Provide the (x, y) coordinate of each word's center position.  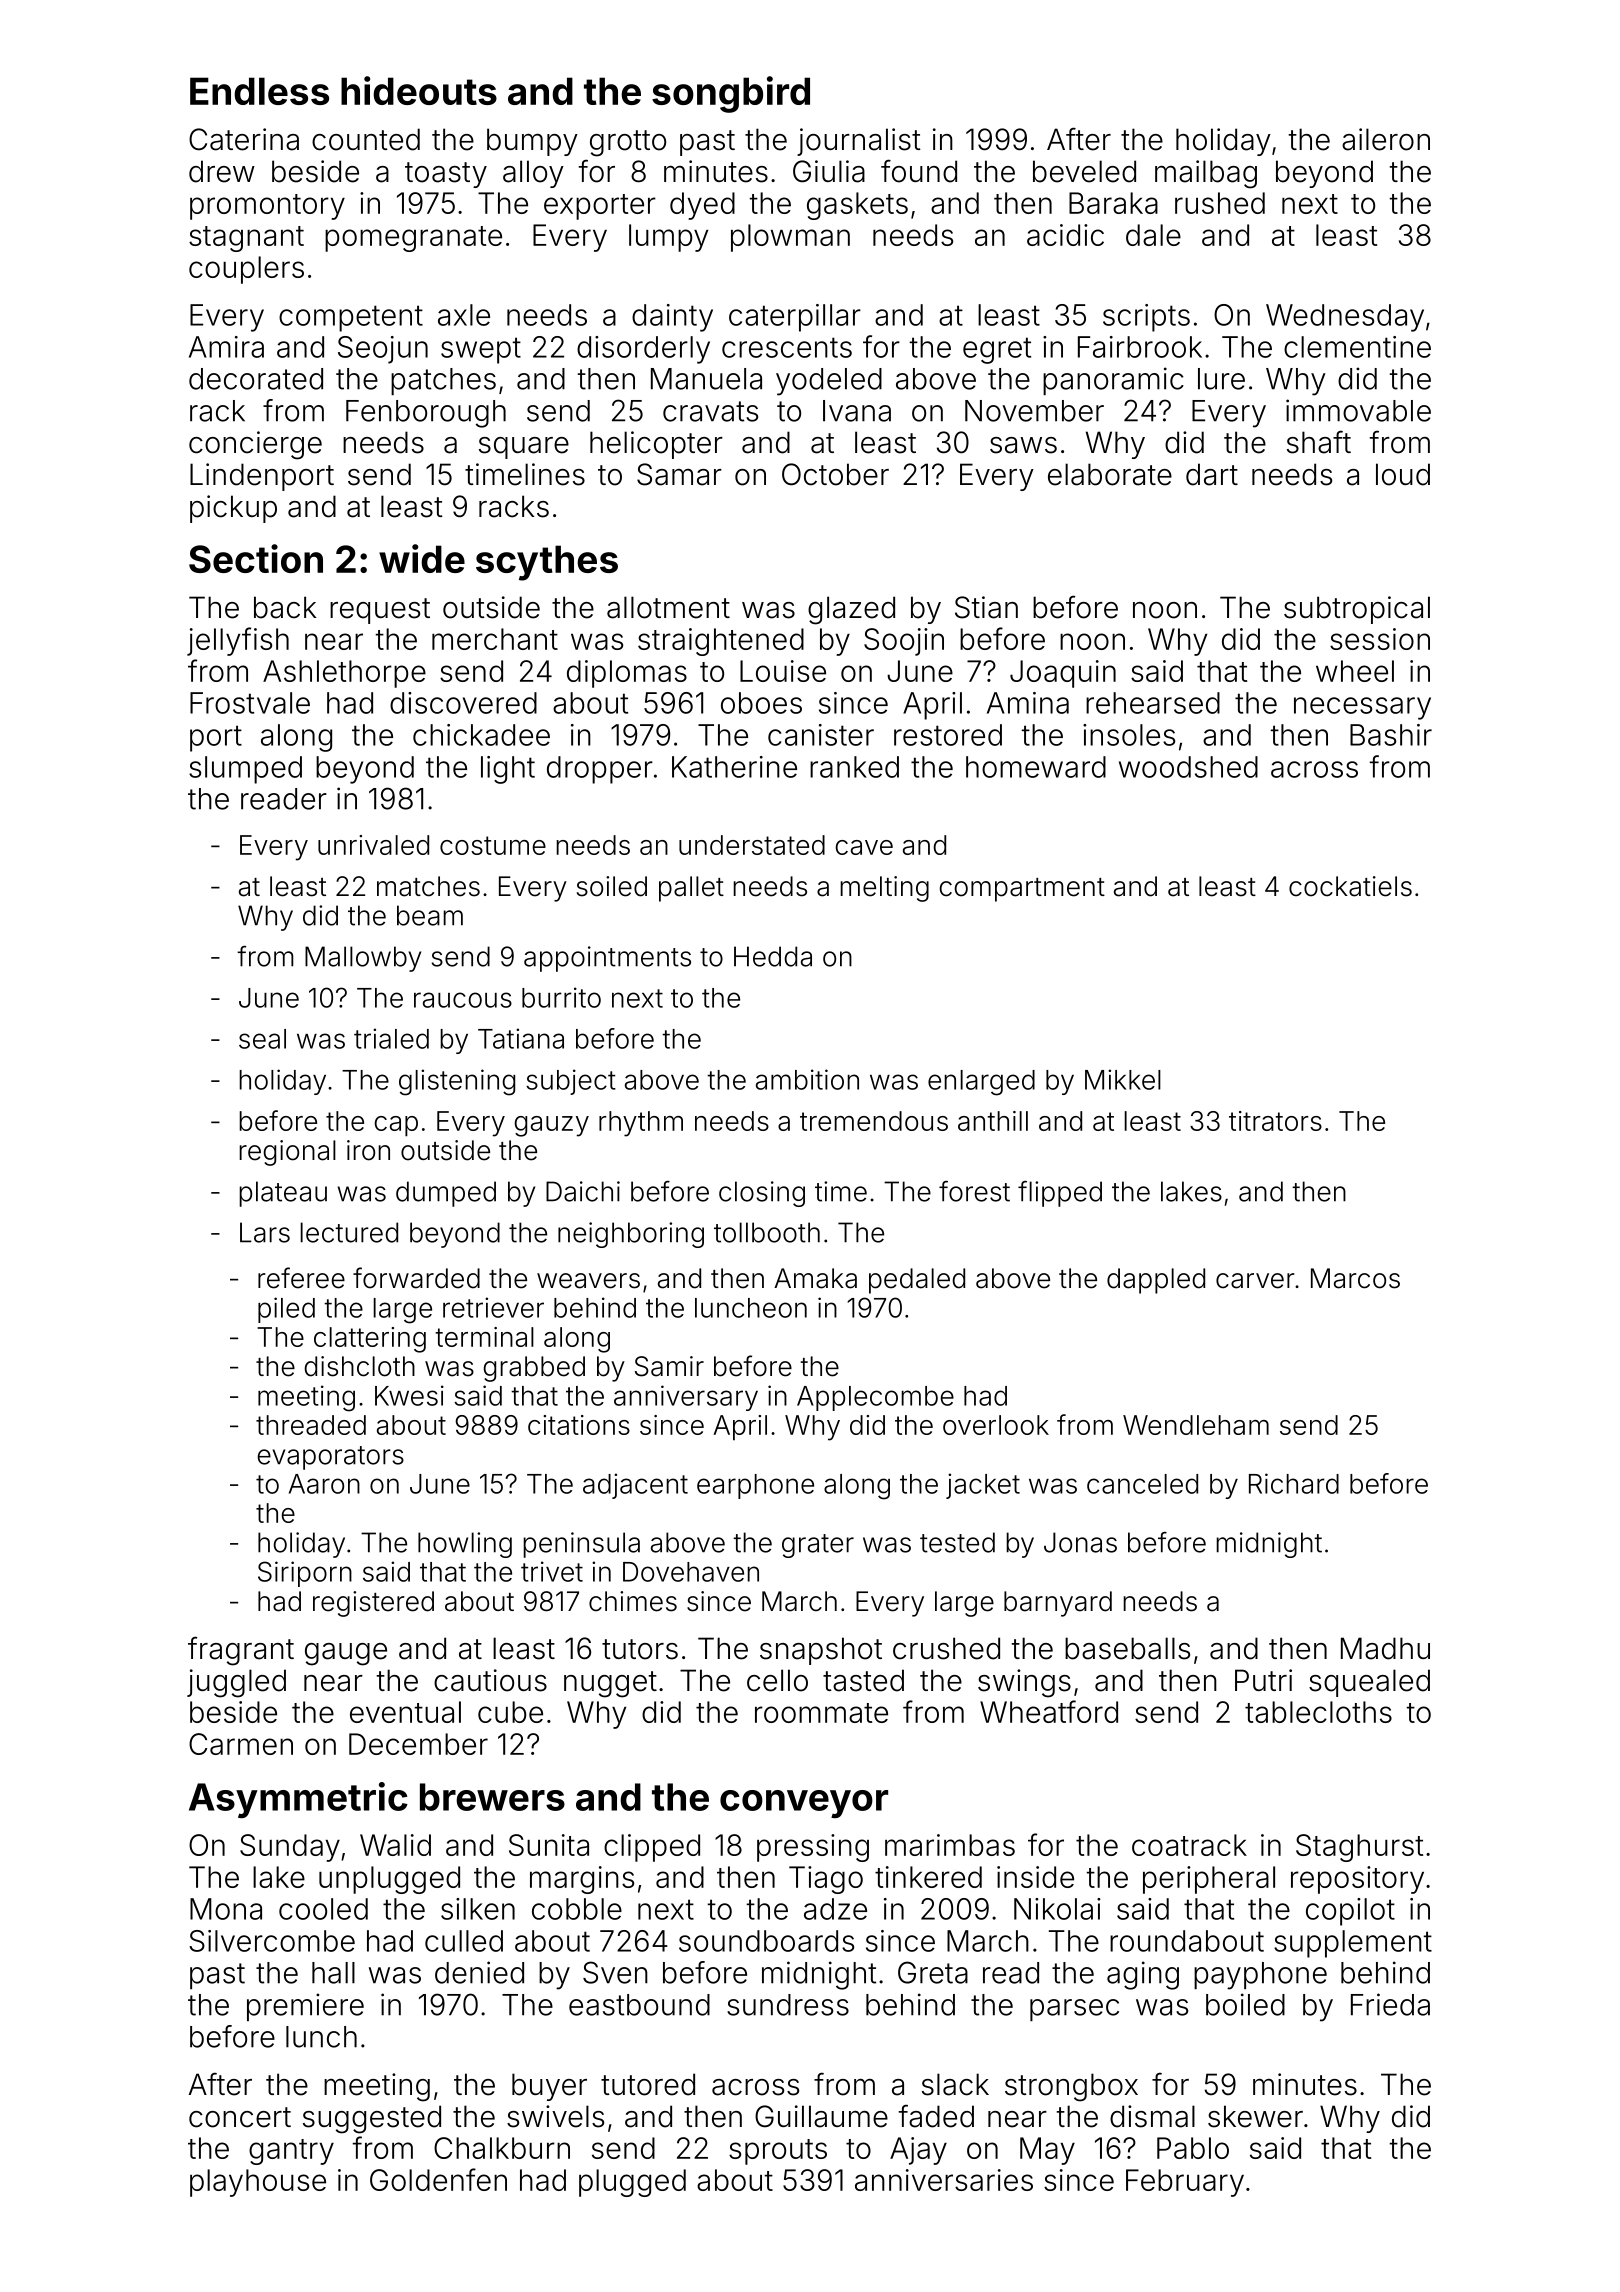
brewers (492, 1797)
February (1185, 2183)
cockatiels (1350, 886)
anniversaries (944, 2180)
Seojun (383, 350)
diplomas (627, 674)
